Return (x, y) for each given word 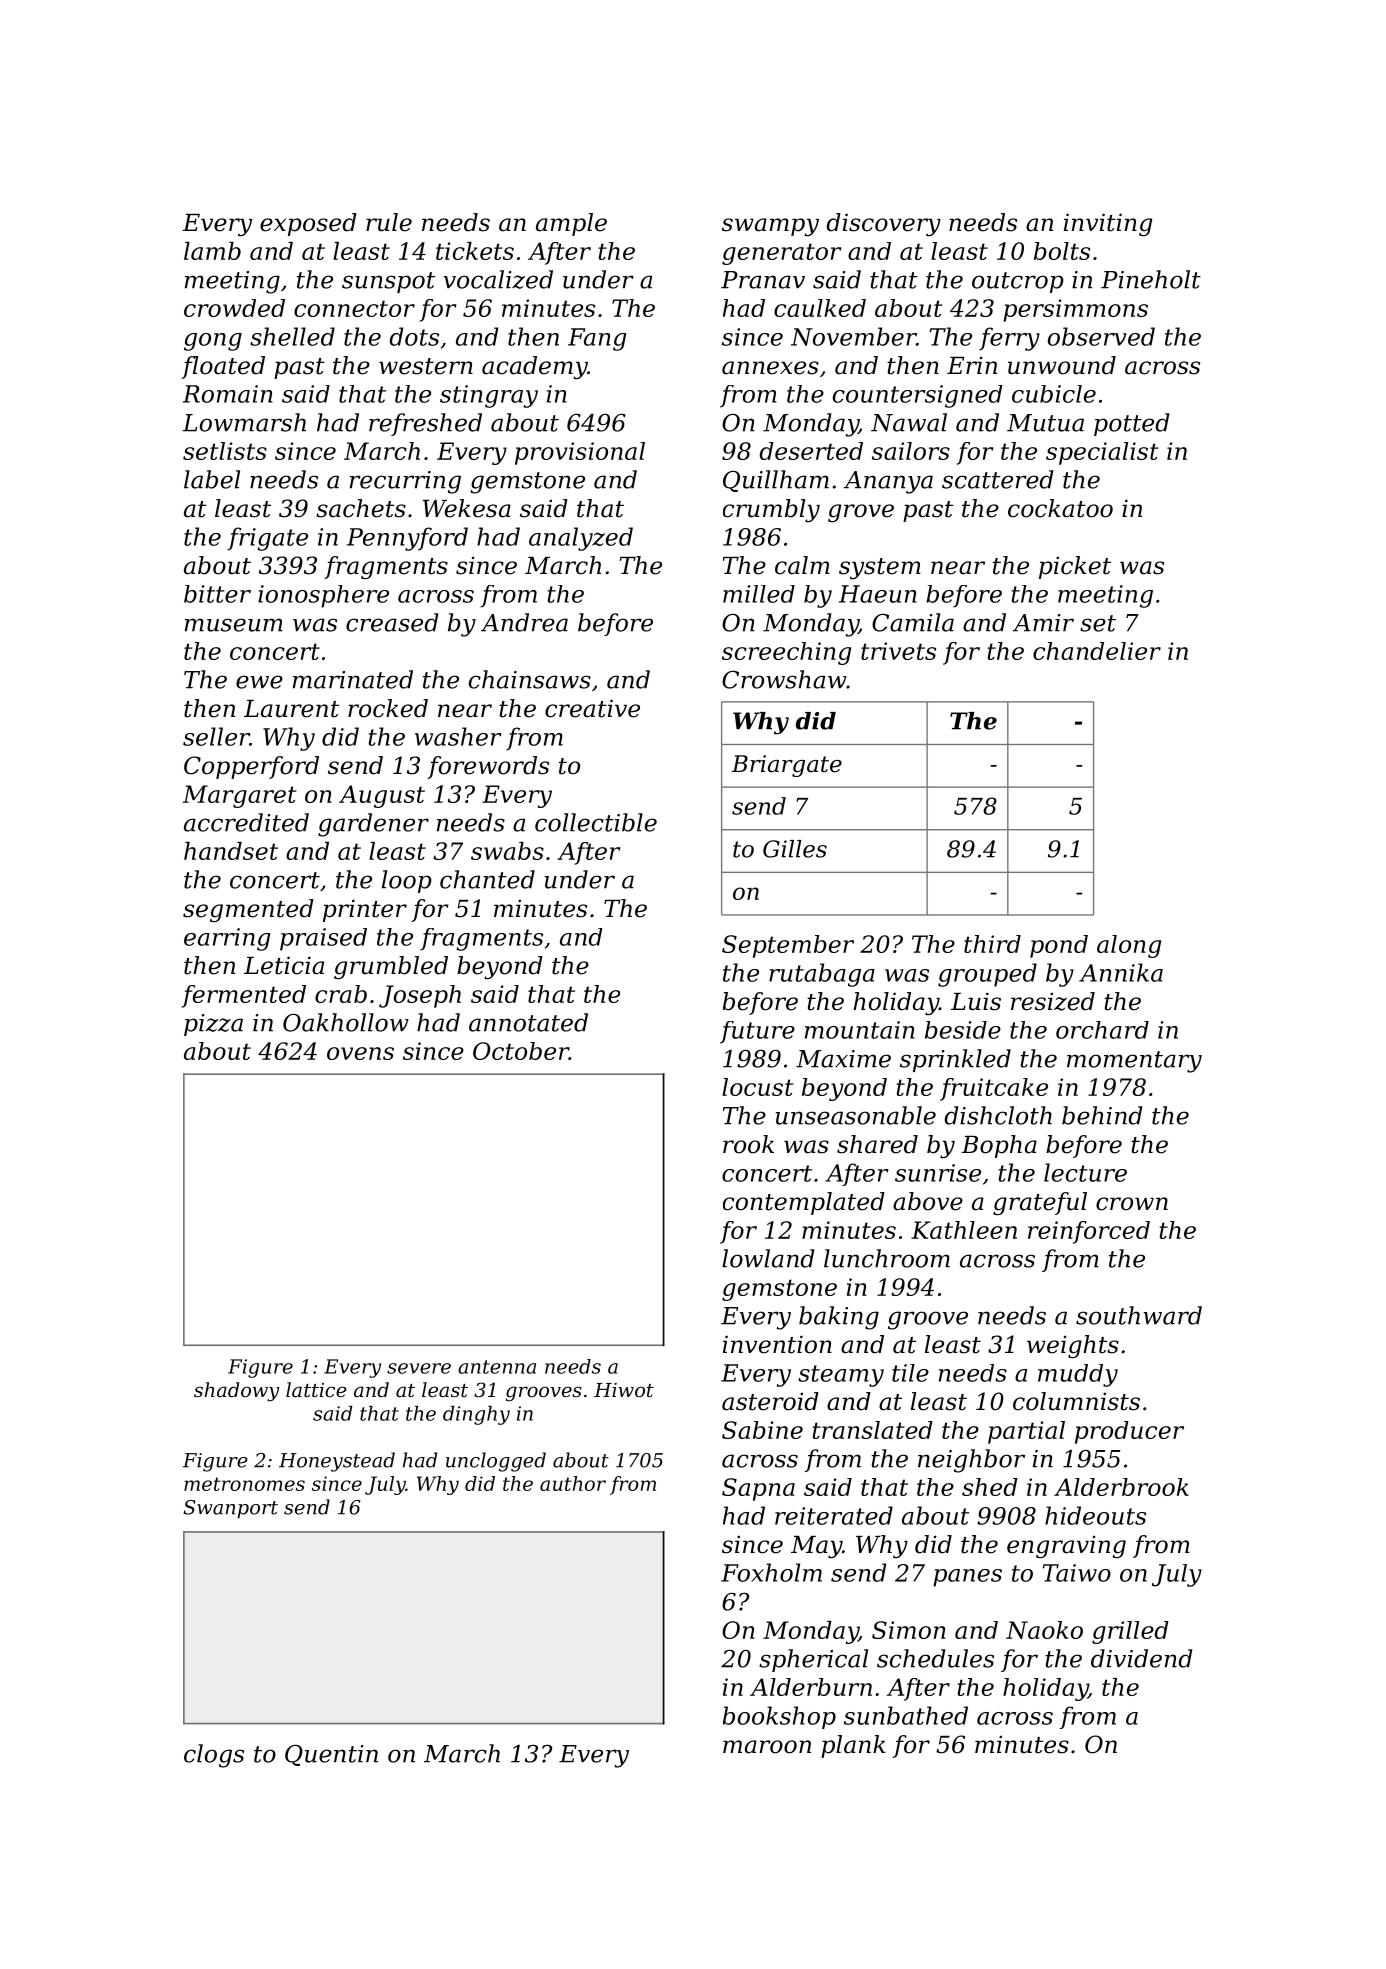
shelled (292, 336)
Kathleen (964, 1230)
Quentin (331, 1755)
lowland (768, 1258)
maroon (767, 1747)
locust (758, 1087)
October (521, 1051)
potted (1131, 424)
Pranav (763, 280)
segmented (248, 910)
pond (1059, 946)
